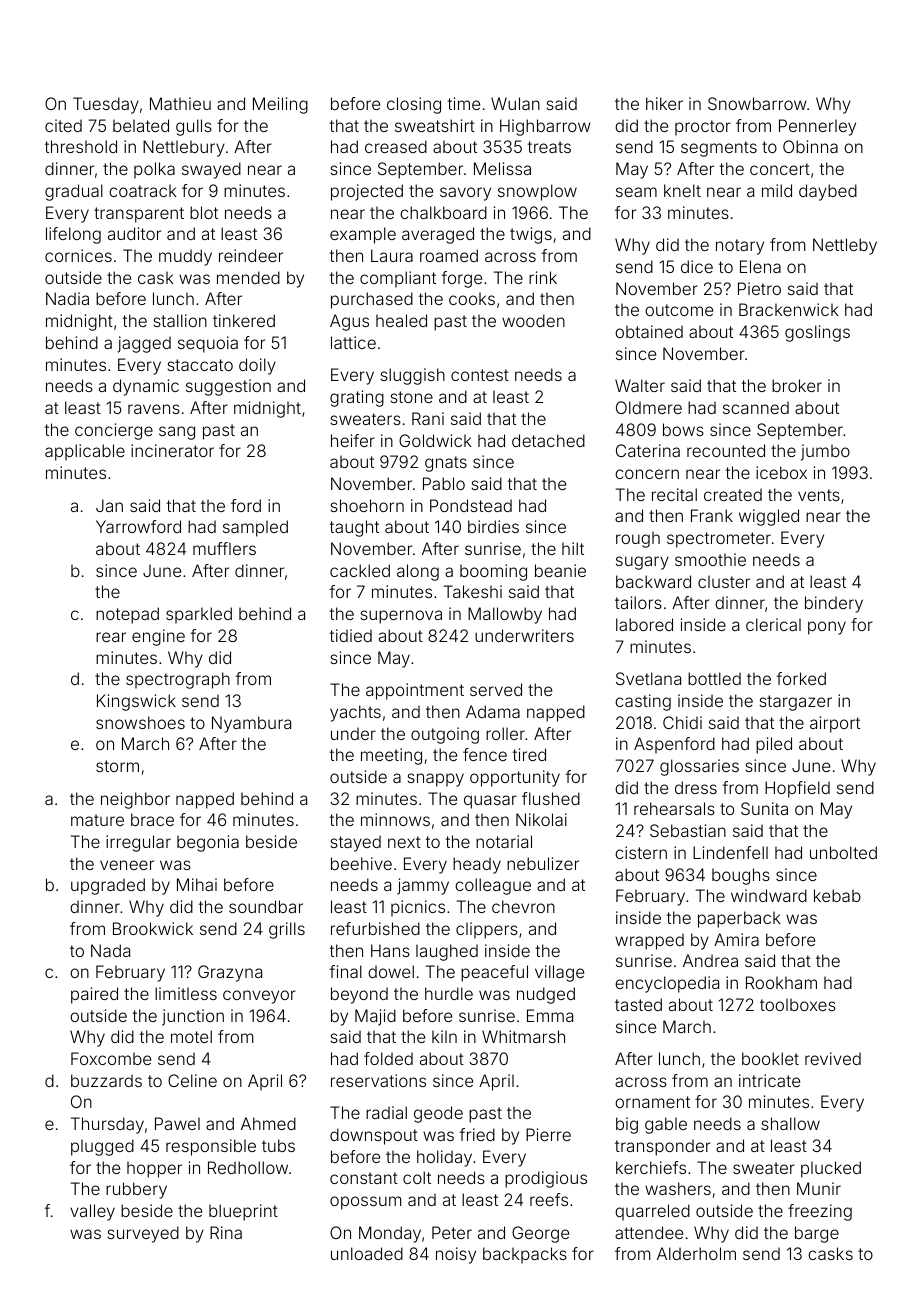 This document has width=924, height=1308. I want to click on Snowbarrow, so click(757, 103).
